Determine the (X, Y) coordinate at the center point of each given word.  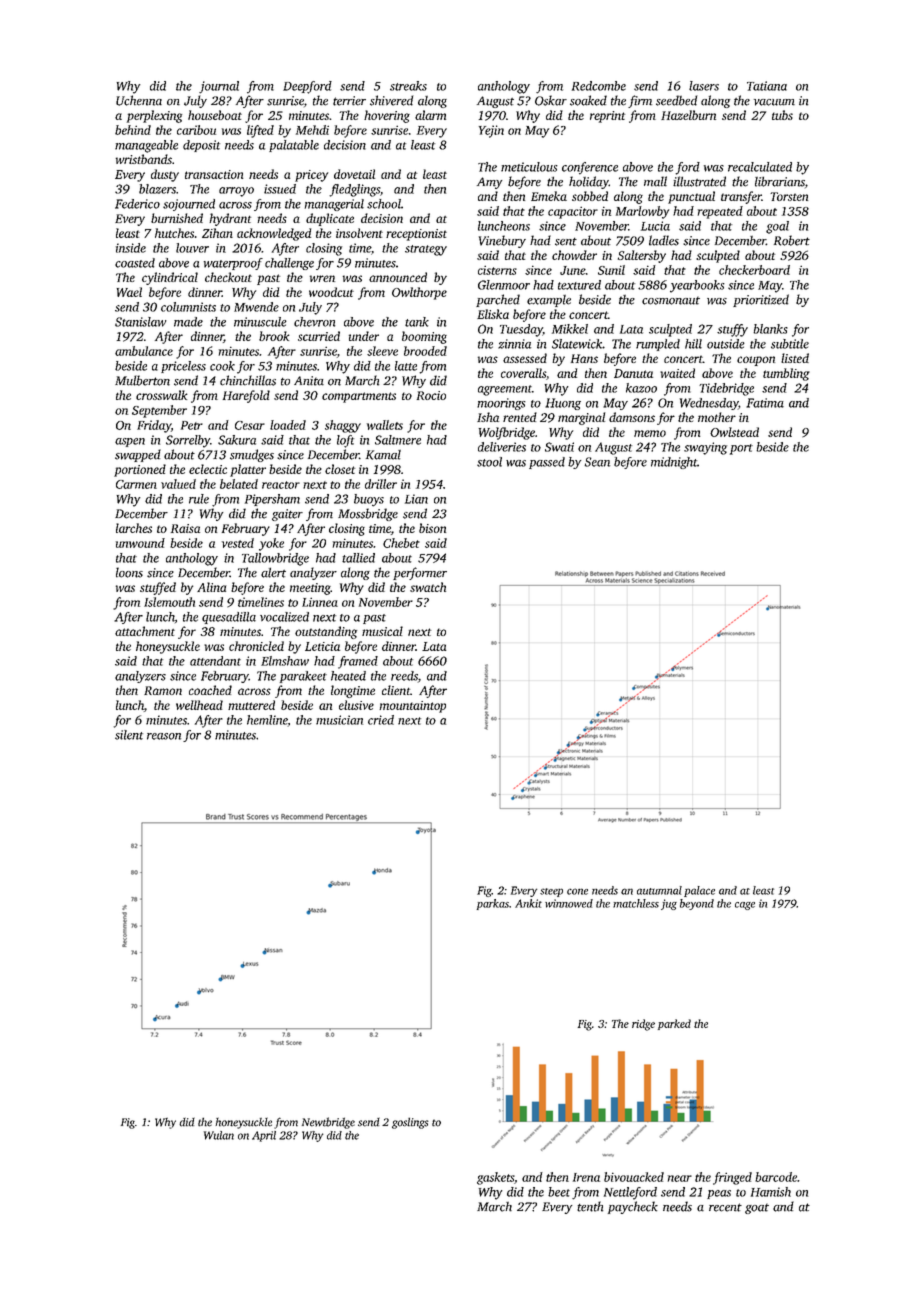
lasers (704, 86)
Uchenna (139, 100)
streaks (408, 86)
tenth (590, 1206)
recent (725, 1207)
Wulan (219, 1135)
